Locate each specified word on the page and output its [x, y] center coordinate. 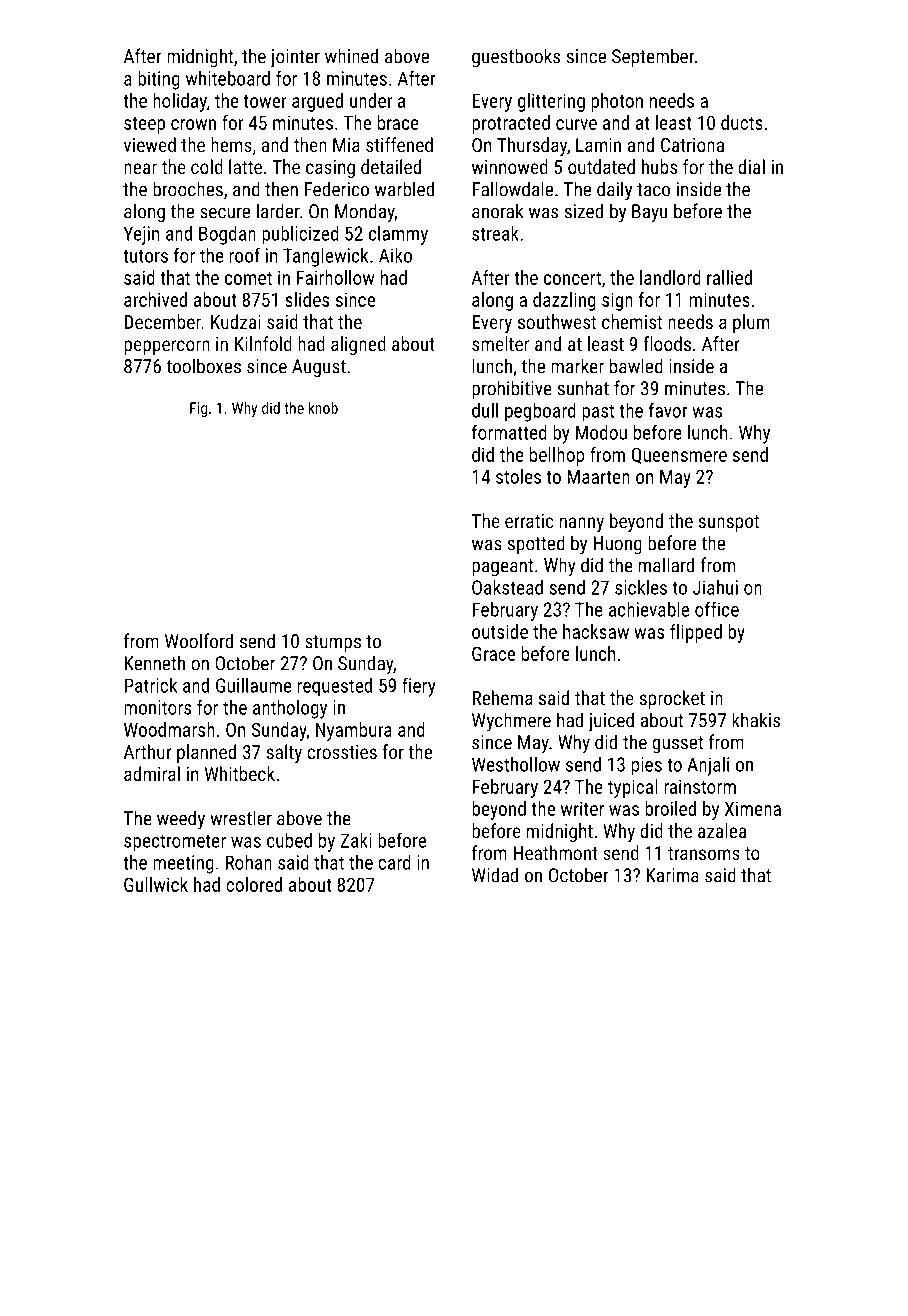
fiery [419, 687]
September [653, 57]
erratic [529, 521]
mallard [666, 565]
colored [254, 884]
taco [653, 190]
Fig [198, 409]
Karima [672, 875]
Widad [495, 875]
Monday [365, 213]
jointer [295, 58]
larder [278, 211]
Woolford [199, 641]
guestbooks [516, 58]
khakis [756, 720]
